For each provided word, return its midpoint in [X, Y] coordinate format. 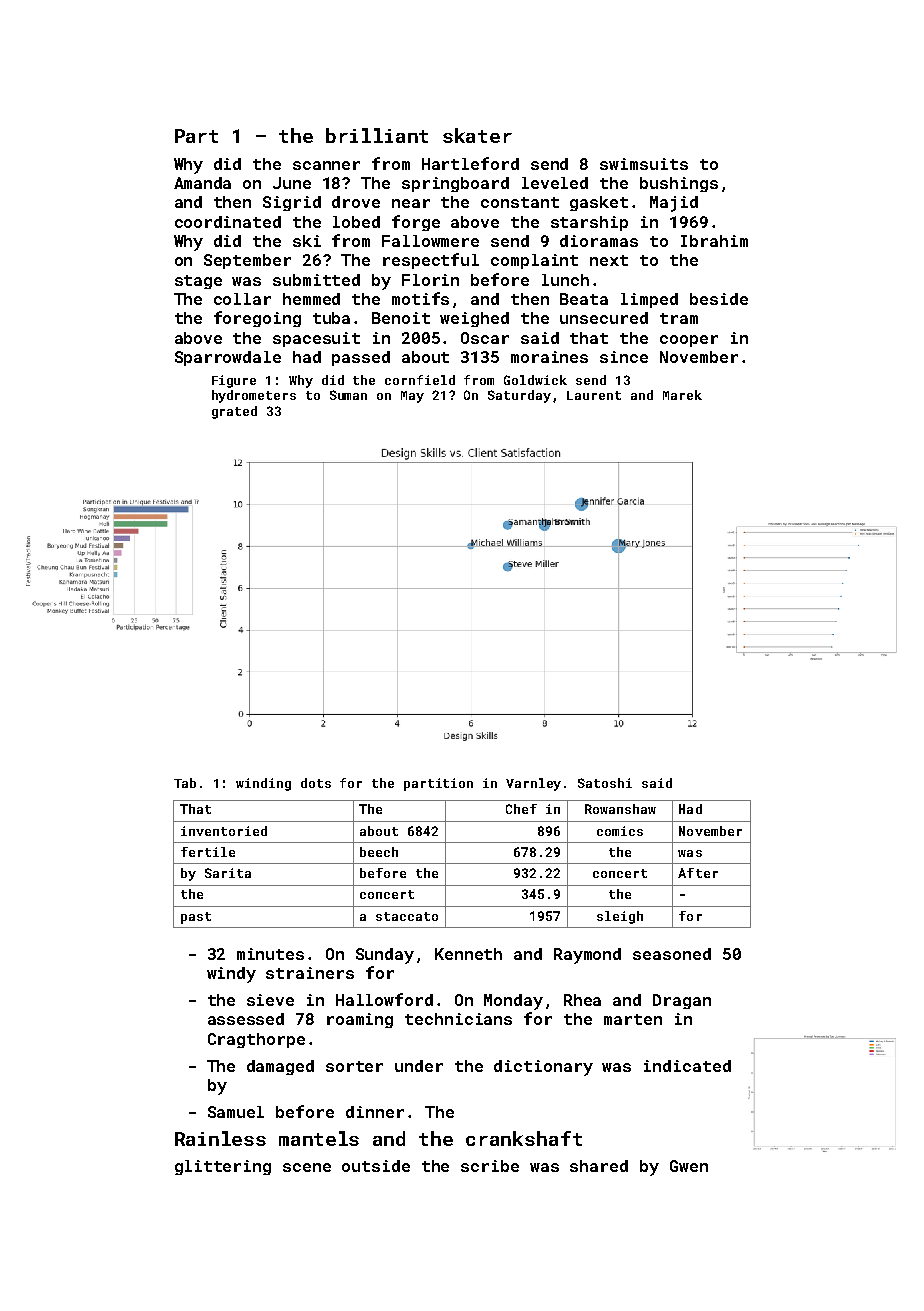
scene [307, 1167]
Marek [682, 395]
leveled [555, 183]
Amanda [202, 183]
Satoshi [605, 783]
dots [316, 783]
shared [599, 1166]
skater [477, 135]
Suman [348, 395]
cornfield [420, 380]
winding [263, 784]
